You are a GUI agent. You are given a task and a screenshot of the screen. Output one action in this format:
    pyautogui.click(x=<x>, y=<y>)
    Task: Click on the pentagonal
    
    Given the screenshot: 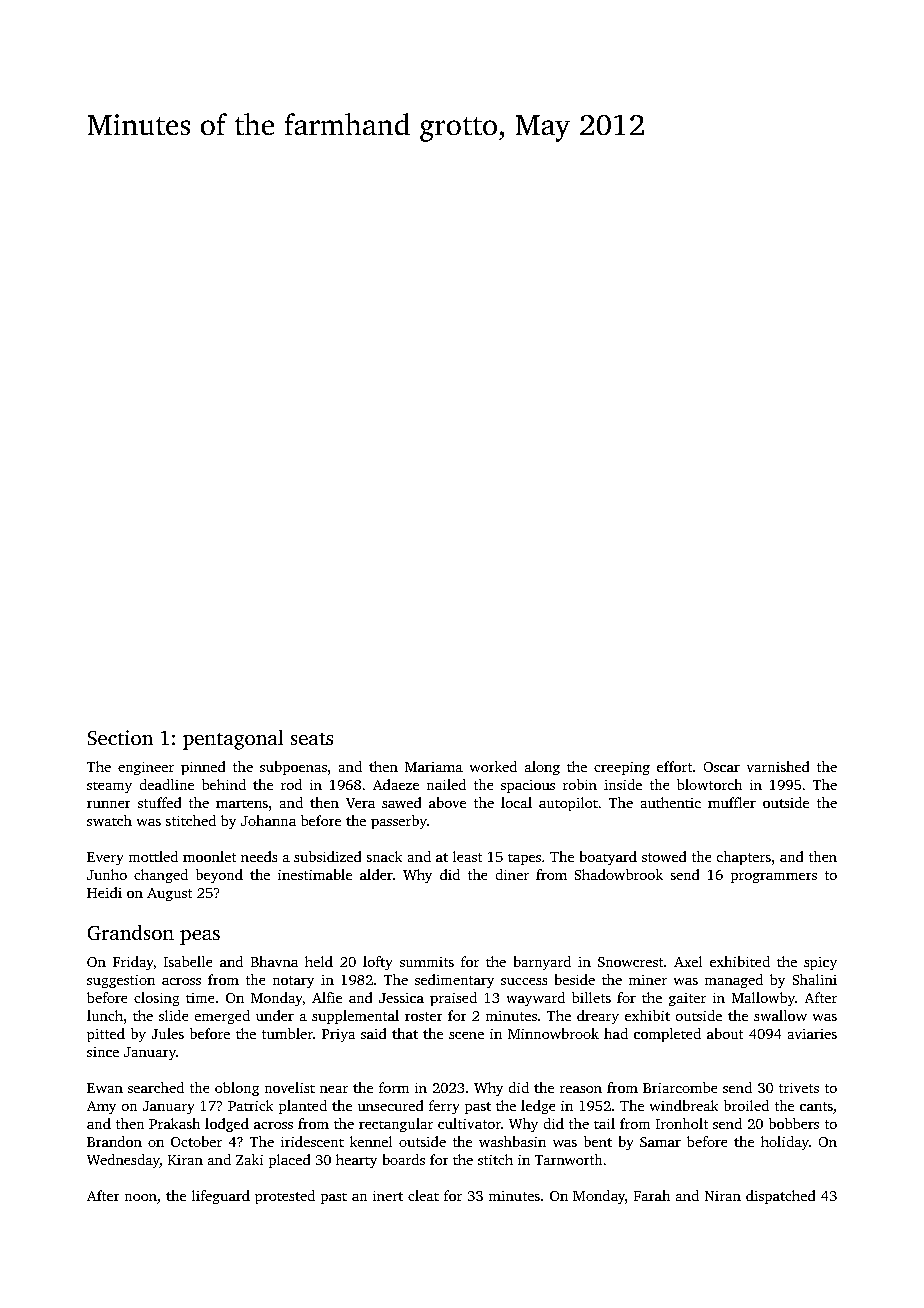 What is the action you would take?
    pyautogui.click(x=233, y=740)
